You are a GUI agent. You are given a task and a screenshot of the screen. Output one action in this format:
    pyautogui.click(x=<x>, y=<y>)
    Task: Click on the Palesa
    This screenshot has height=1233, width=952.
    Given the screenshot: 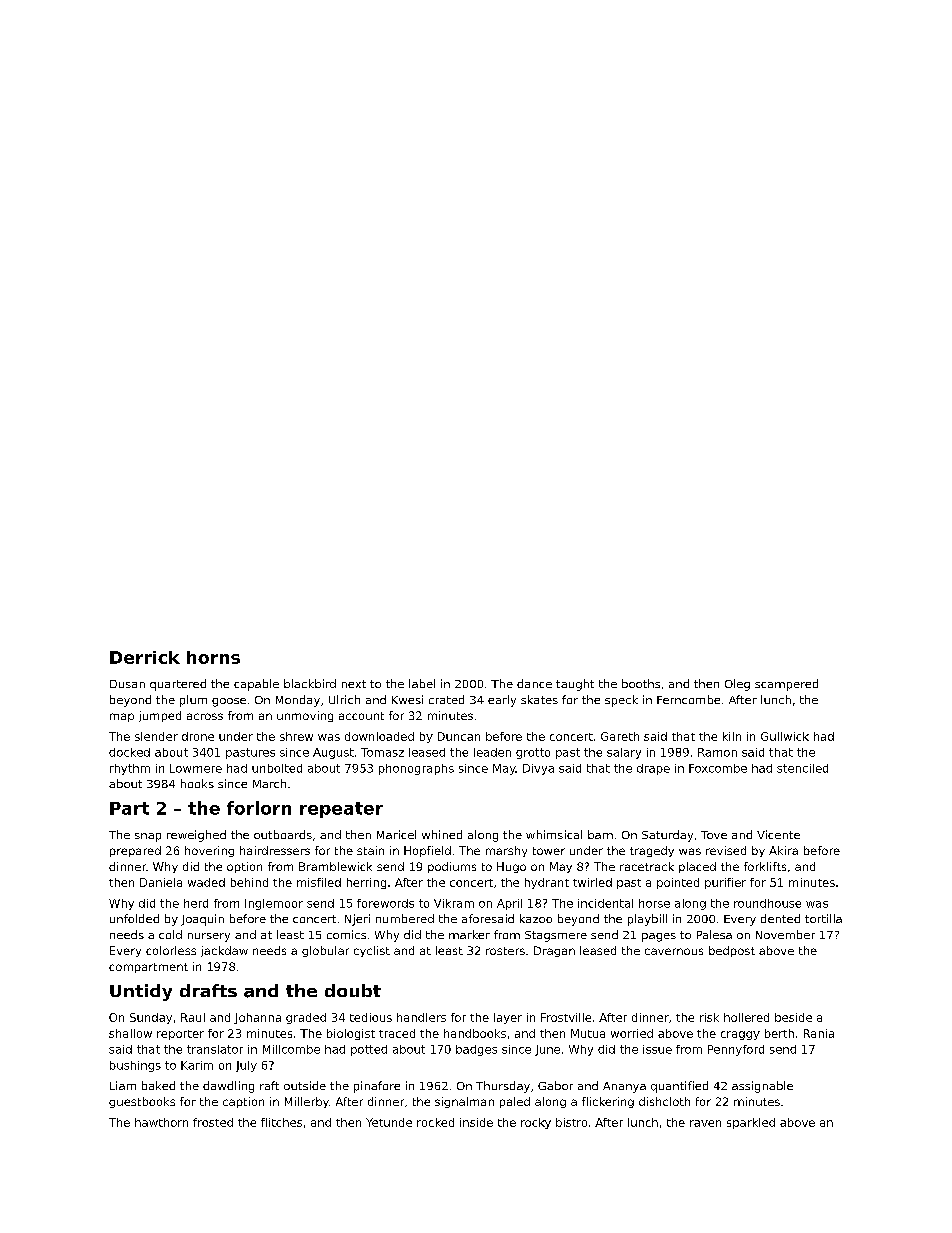 What is the action you would take?
    pyautogui.click(x=714, y=934)
